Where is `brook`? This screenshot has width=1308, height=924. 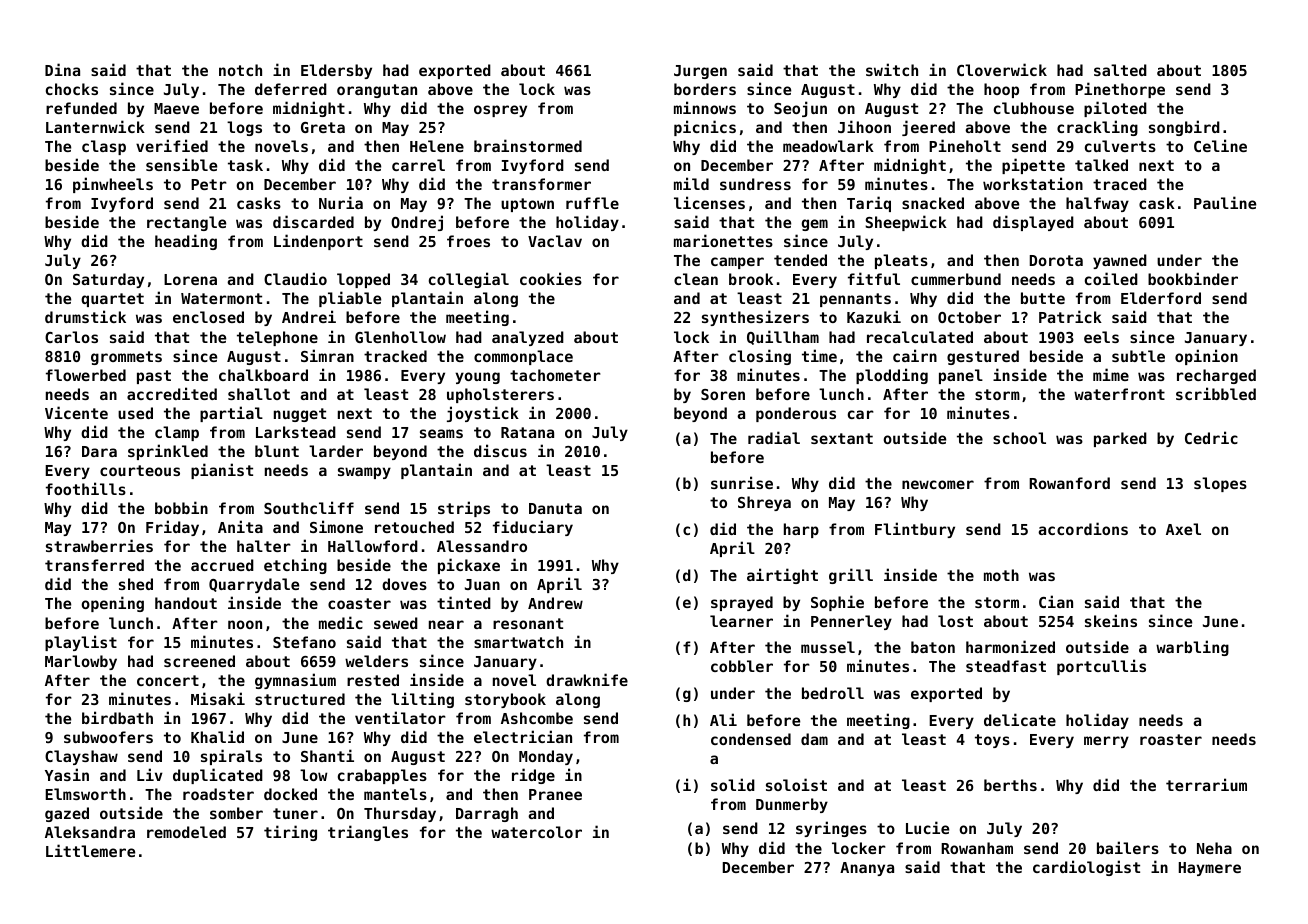 brook is located at coordinates (751, 279).
